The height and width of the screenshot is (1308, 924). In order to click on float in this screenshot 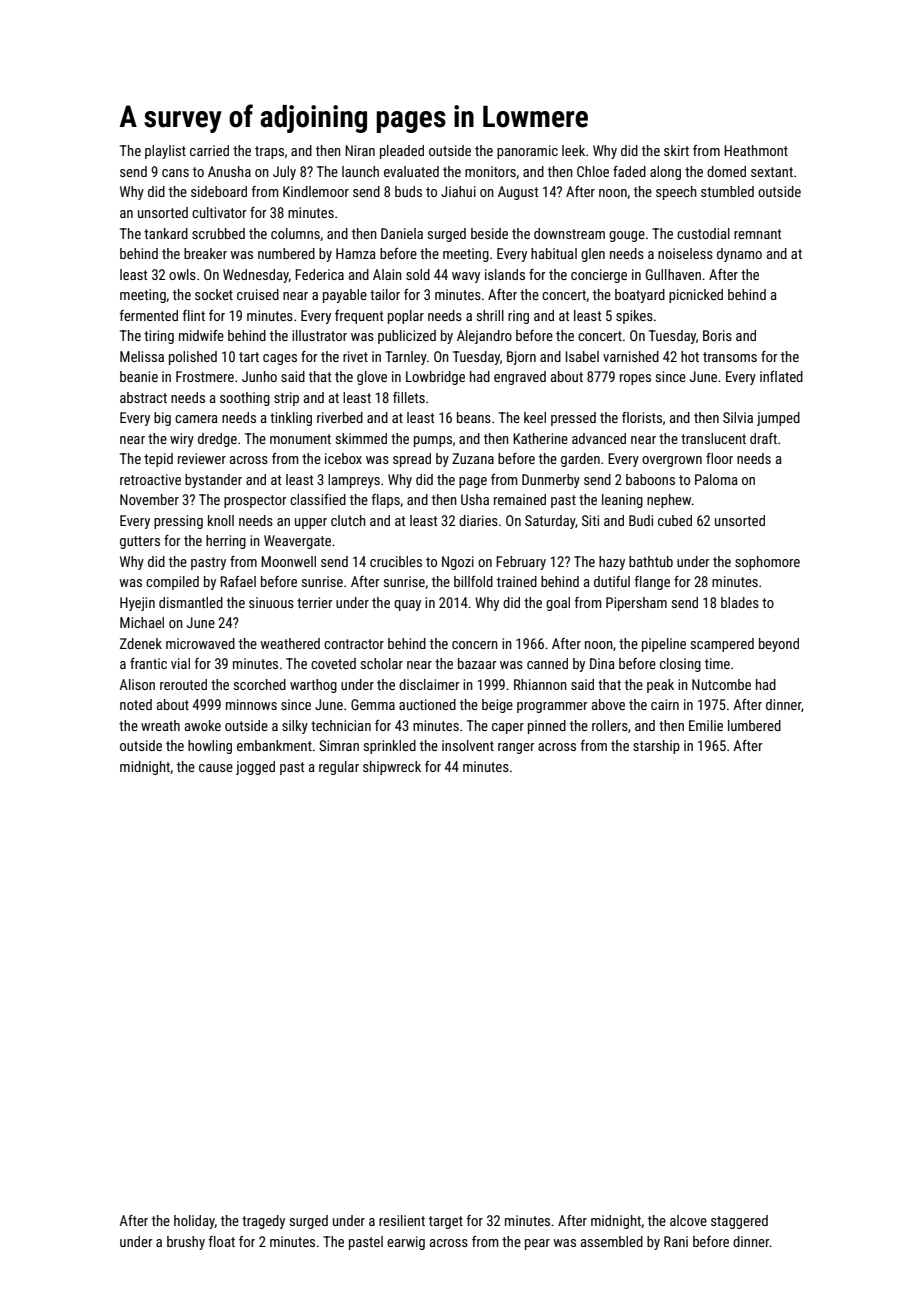, I will do `click(222, 1241)`.
